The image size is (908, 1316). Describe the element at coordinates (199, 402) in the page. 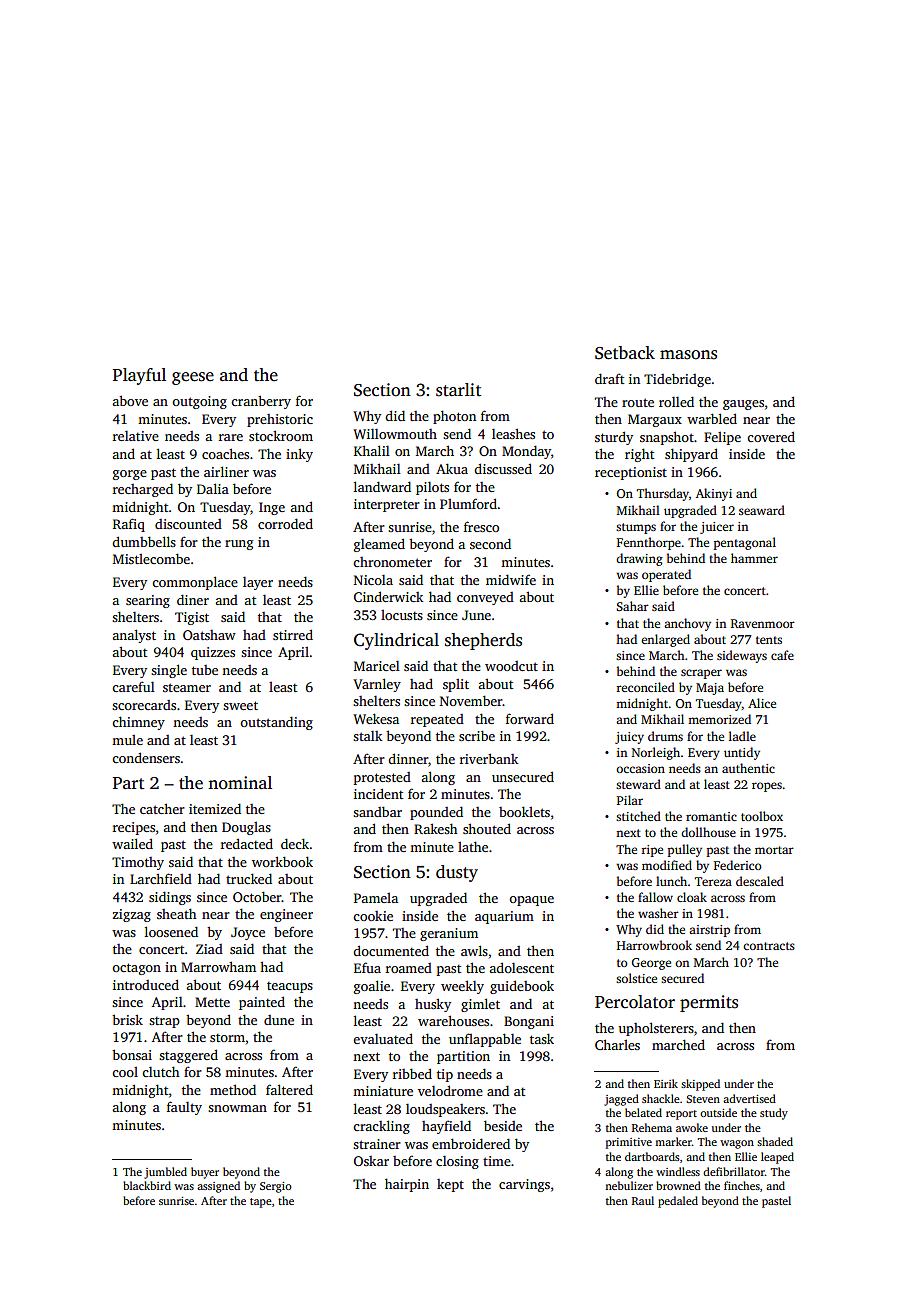

I see `outgoing` at that location.
